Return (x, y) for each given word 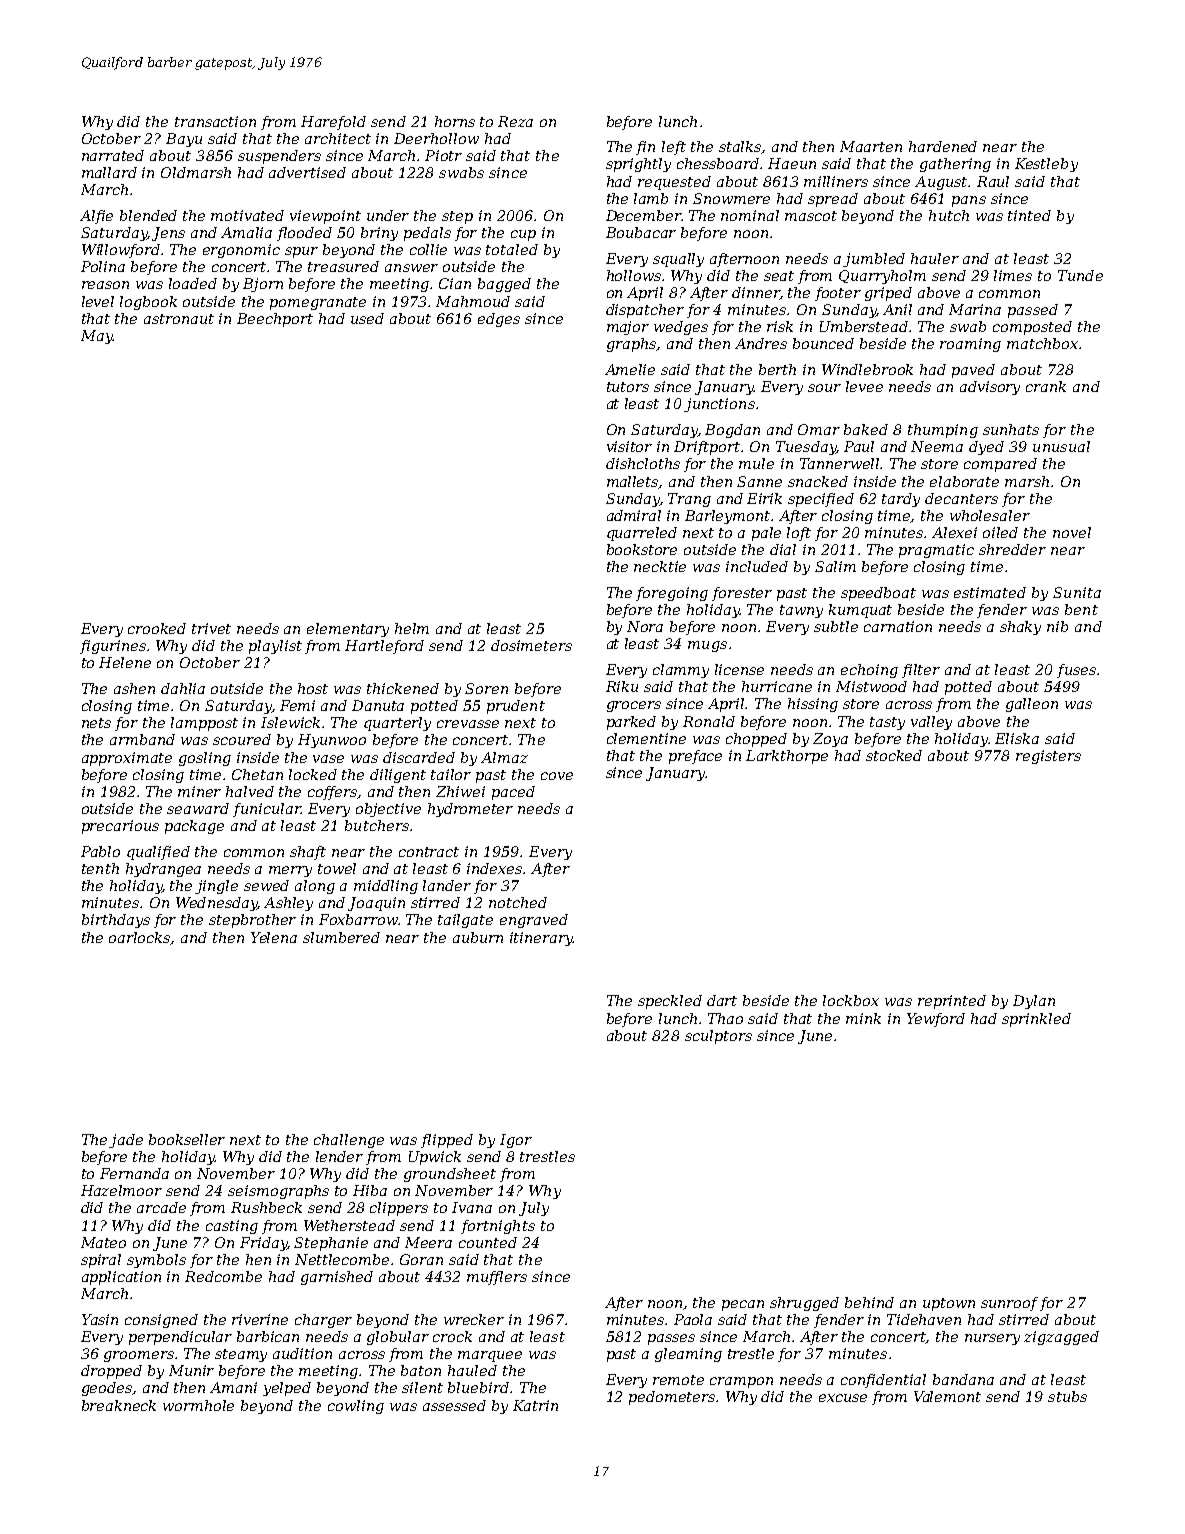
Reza (515, 121)
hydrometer (470, 810)
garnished (337, 1278)
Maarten (871, 146)
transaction (215, 121)
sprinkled (1036, 1020)
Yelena (274, 937)
